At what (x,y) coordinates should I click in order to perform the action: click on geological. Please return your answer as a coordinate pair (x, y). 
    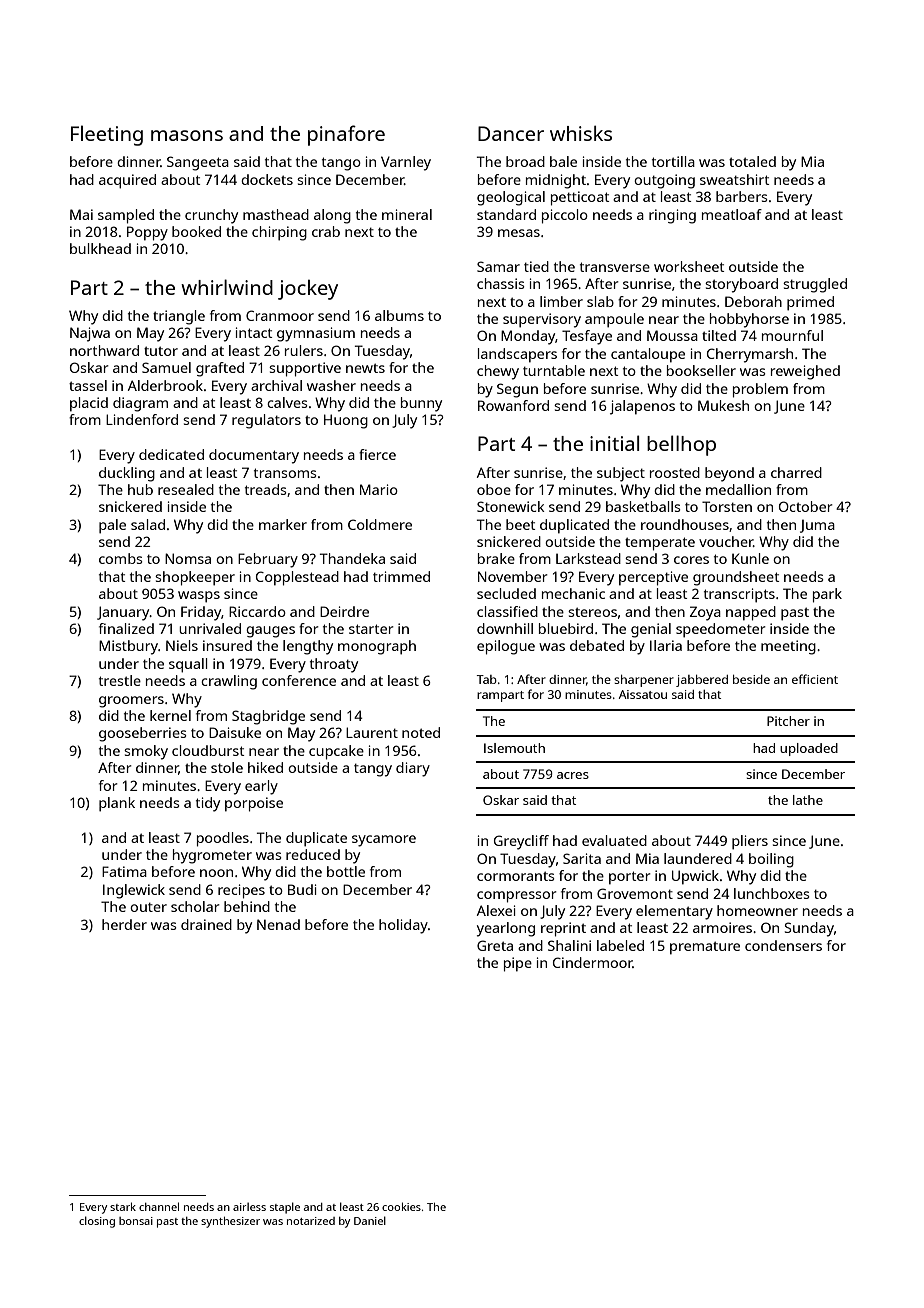
    Looking at the image, I should click on (511, 198).
